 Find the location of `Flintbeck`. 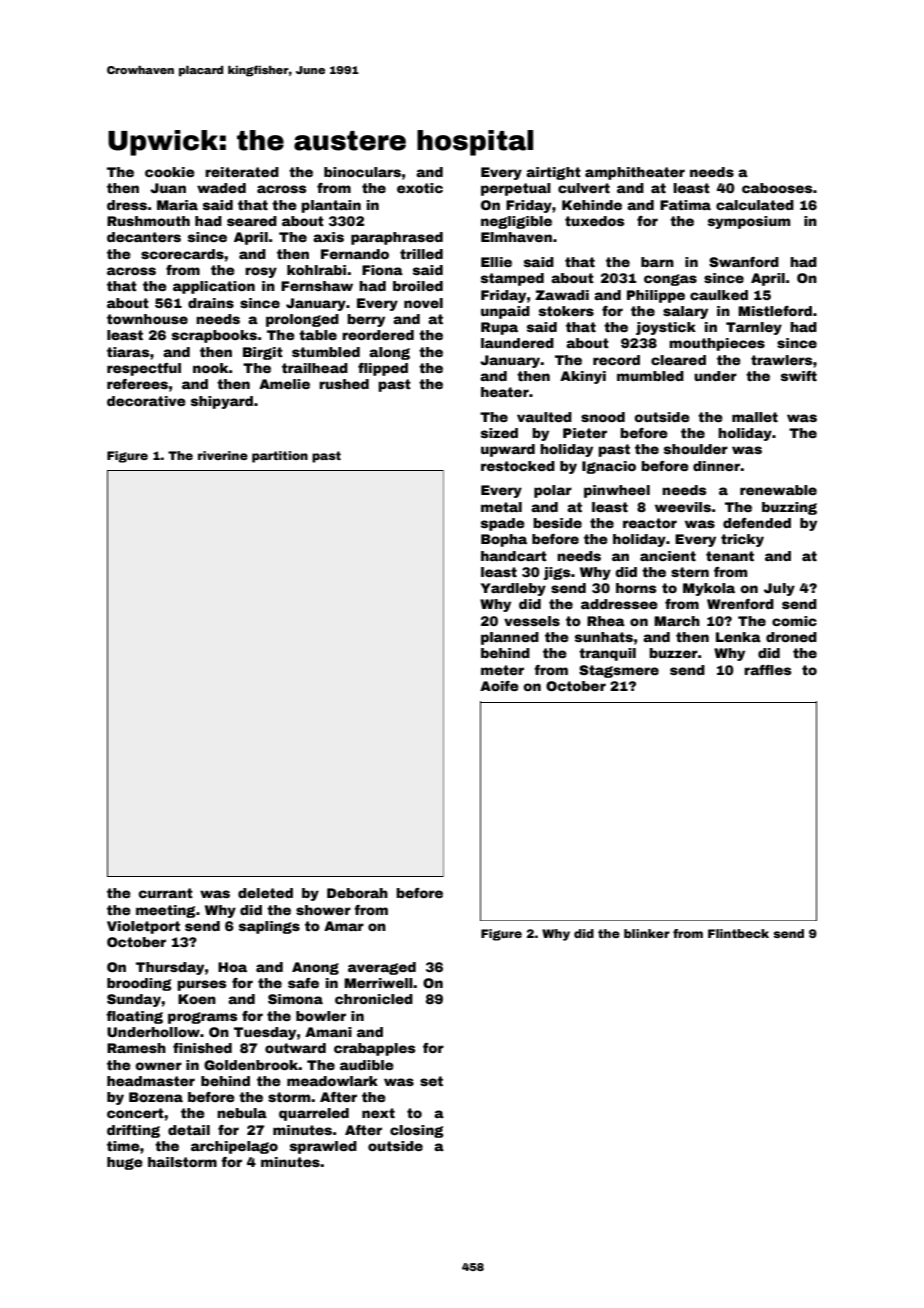

Flintbeck is located at coordinates (738, 933).
